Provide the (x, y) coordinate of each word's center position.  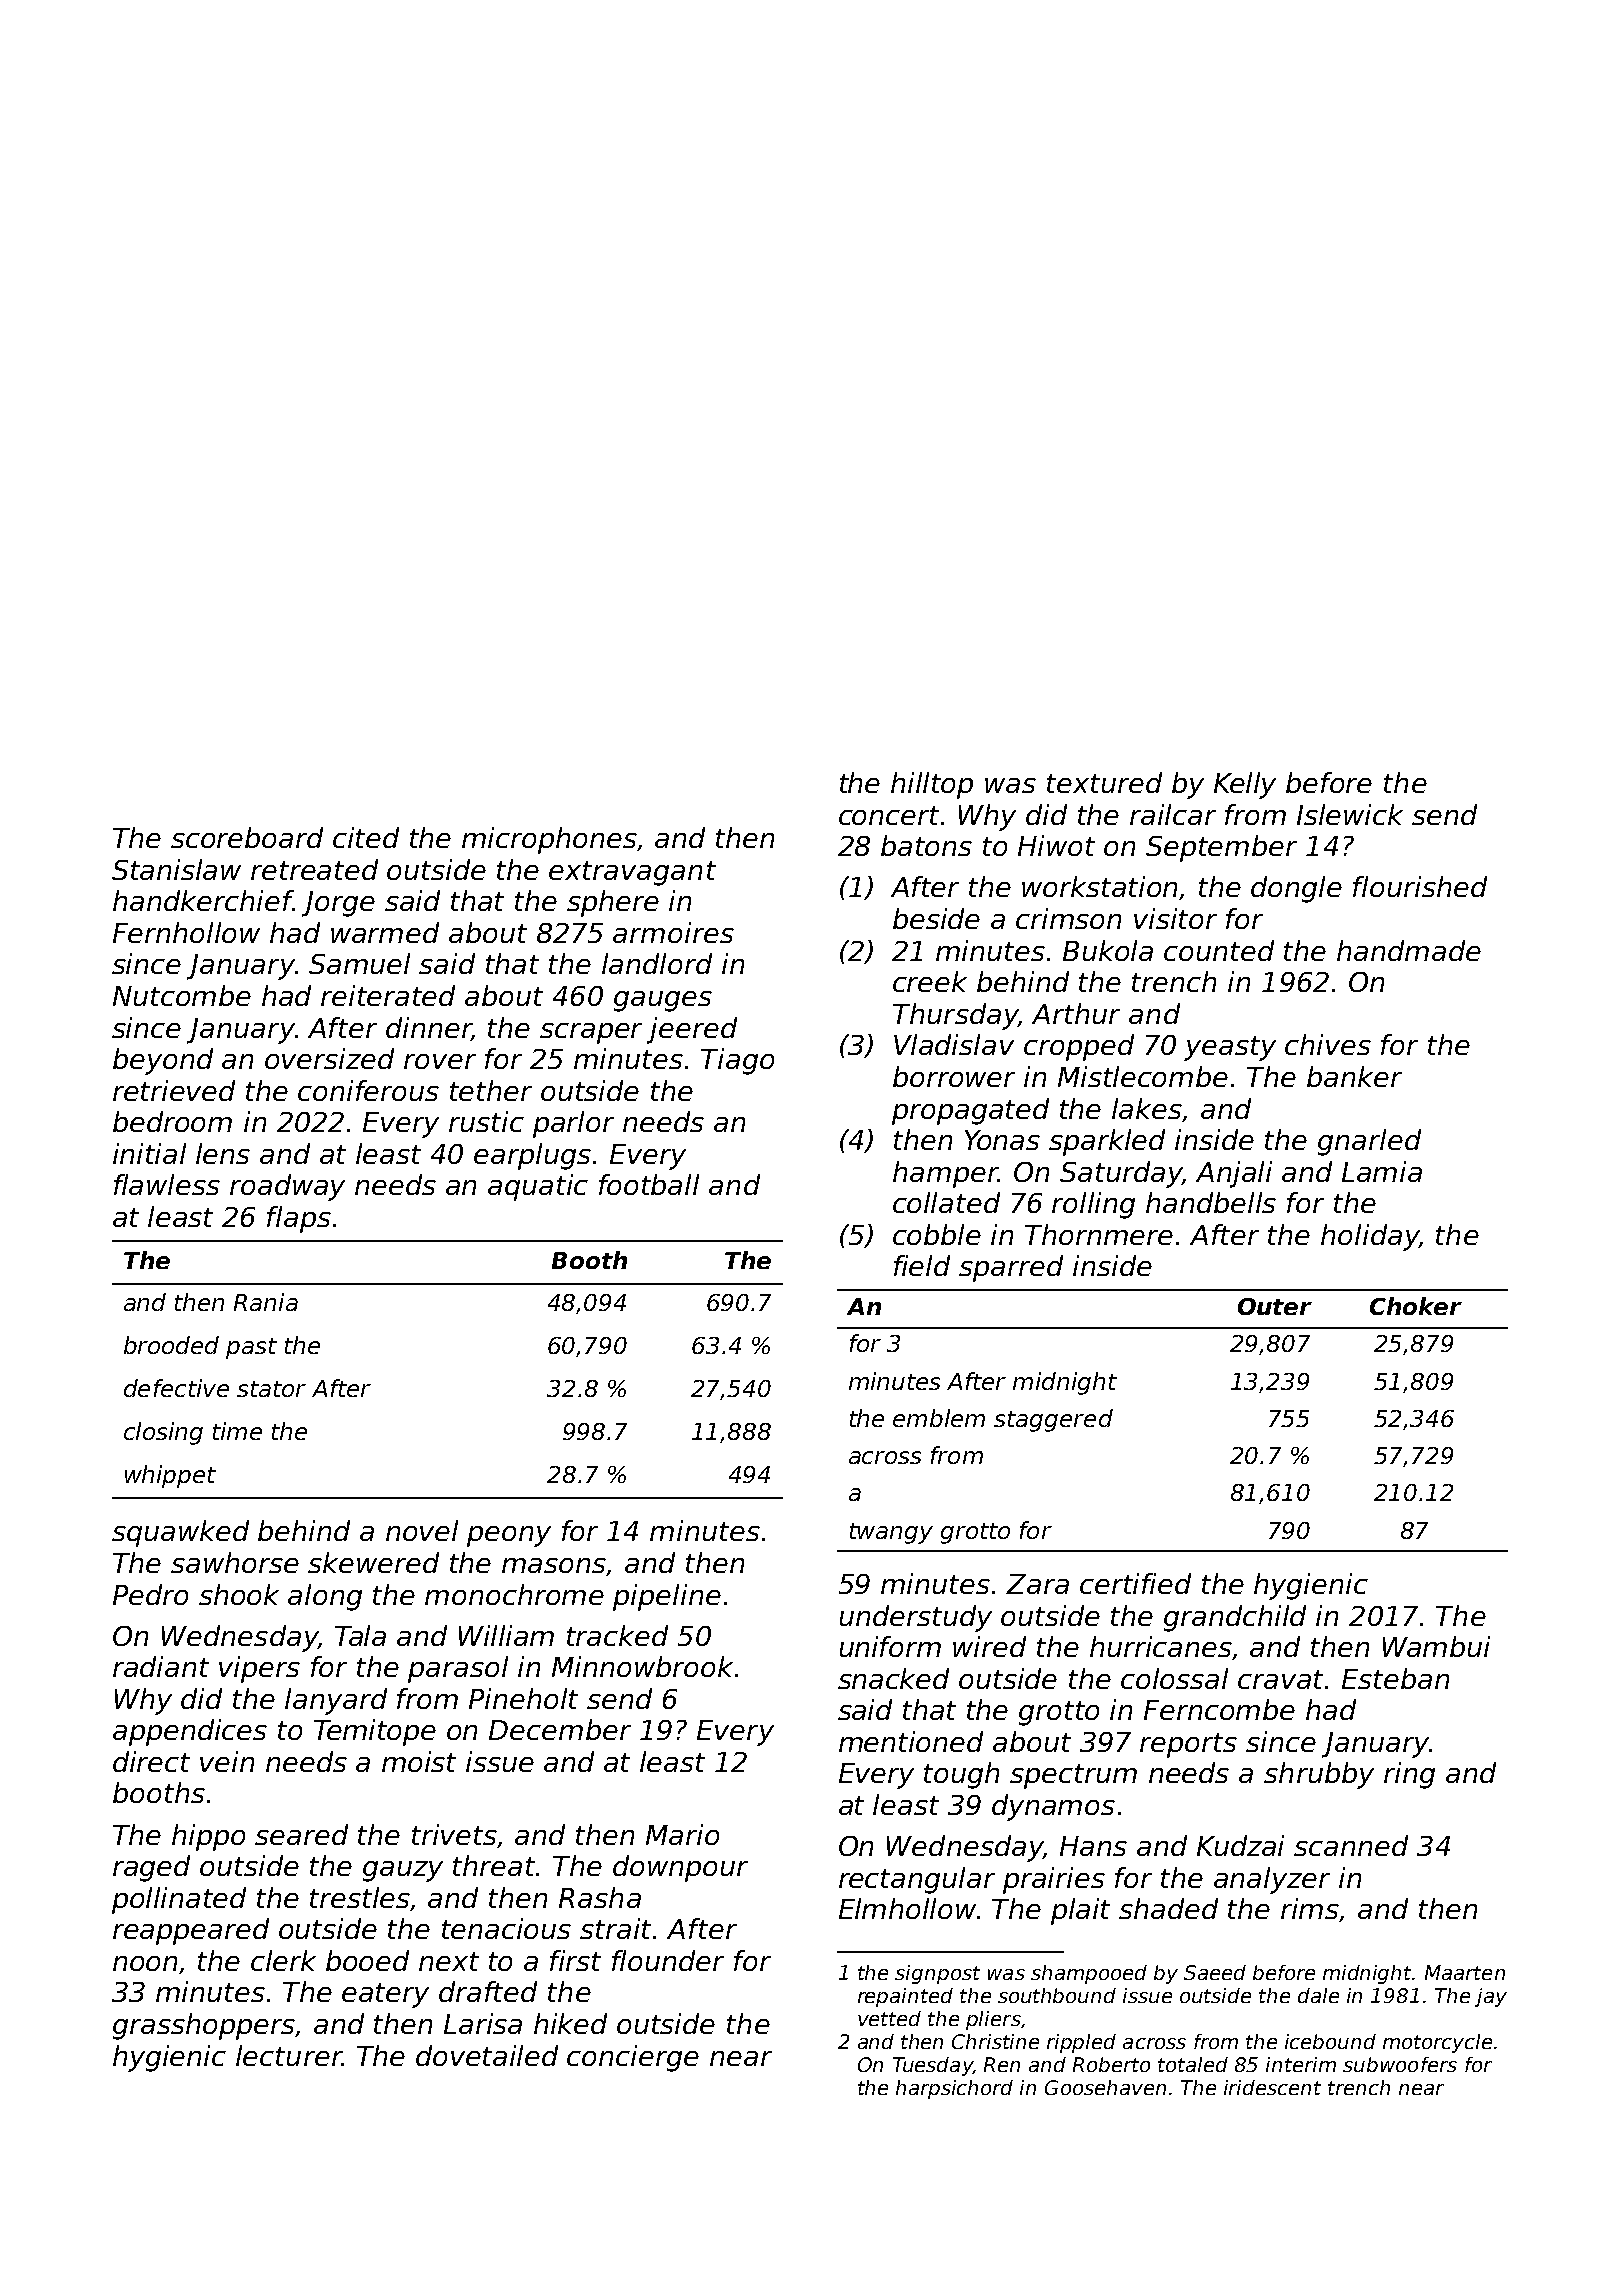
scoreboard (247, 837)
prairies (1054, 1880)
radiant (161, 1666)
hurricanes (1161, 1648)
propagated (970, 1111)
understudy (916, 1618)
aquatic (538, 1187)
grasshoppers (204, 2026)
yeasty (1230, 1048)
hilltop (932, 785)
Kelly (1245, 785)
